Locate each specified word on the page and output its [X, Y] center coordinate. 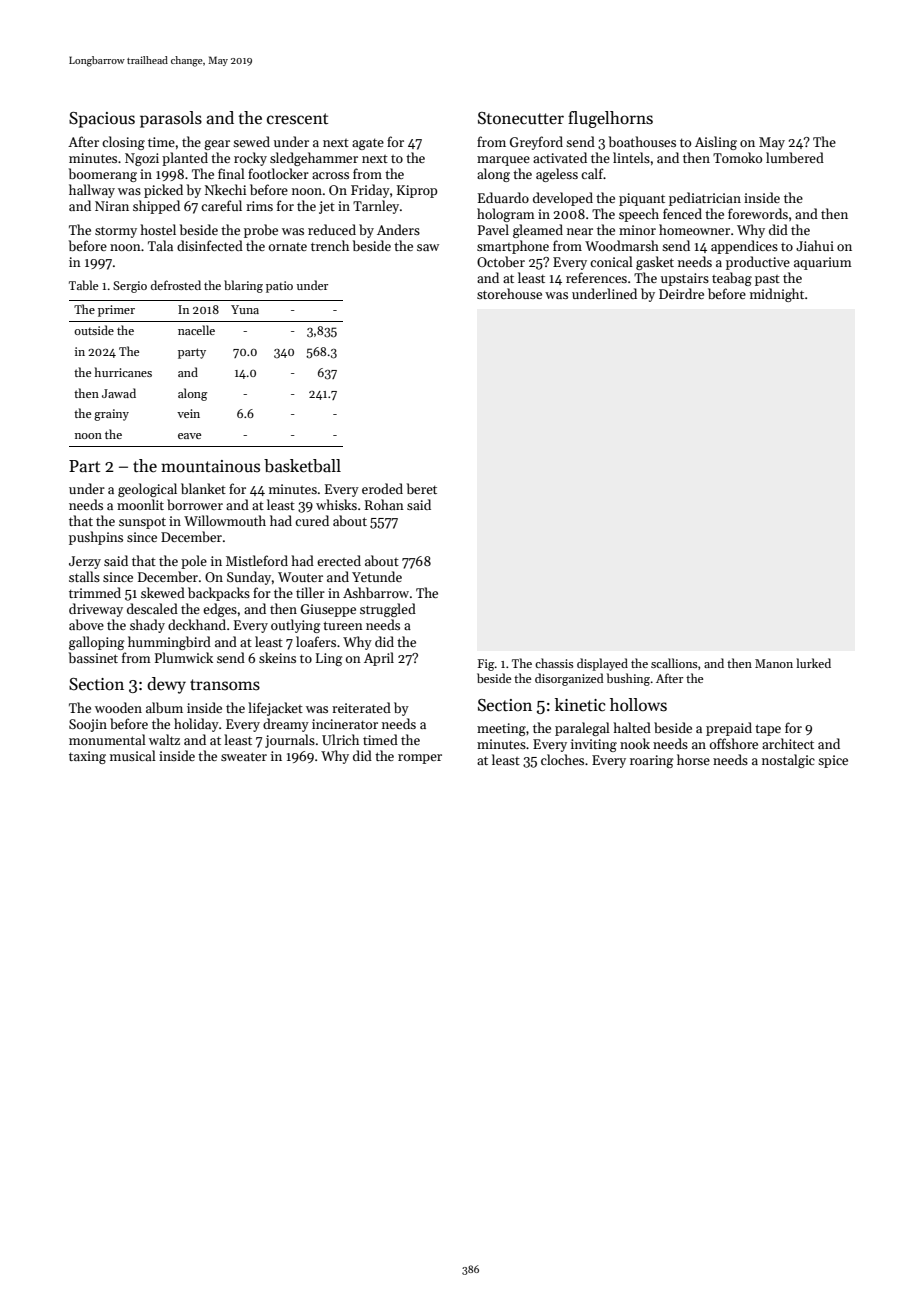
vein [188, 413]
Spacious [102, 120]
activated [560, 157]
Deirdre [681, 293]
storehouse [509, 293]
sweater [244, 756]
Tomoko [737, 157]
